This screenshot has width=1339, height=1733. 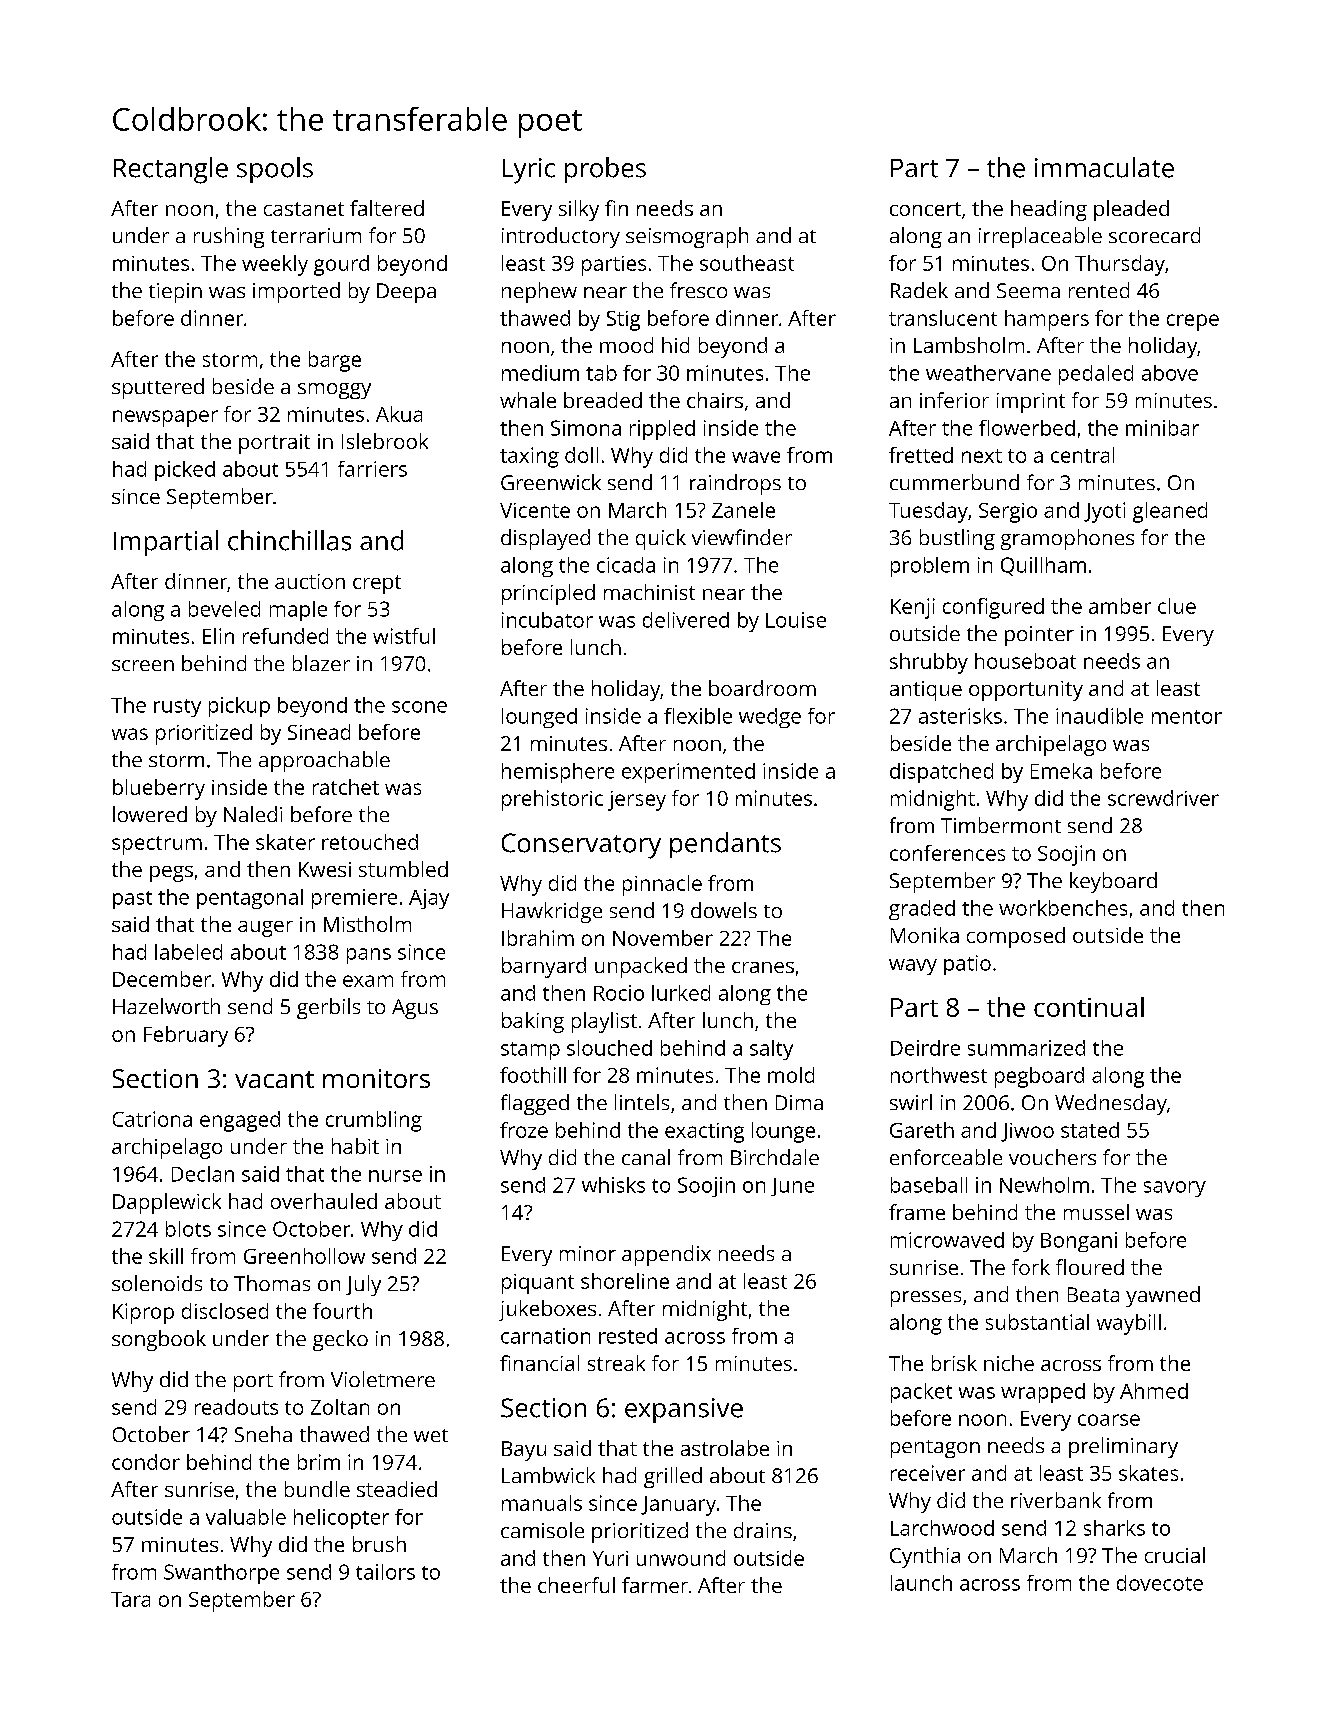 What do you see at coordinates (1104, 167) in the screenshot?
I see `immaculate` at bounding box center [1104, 167].
